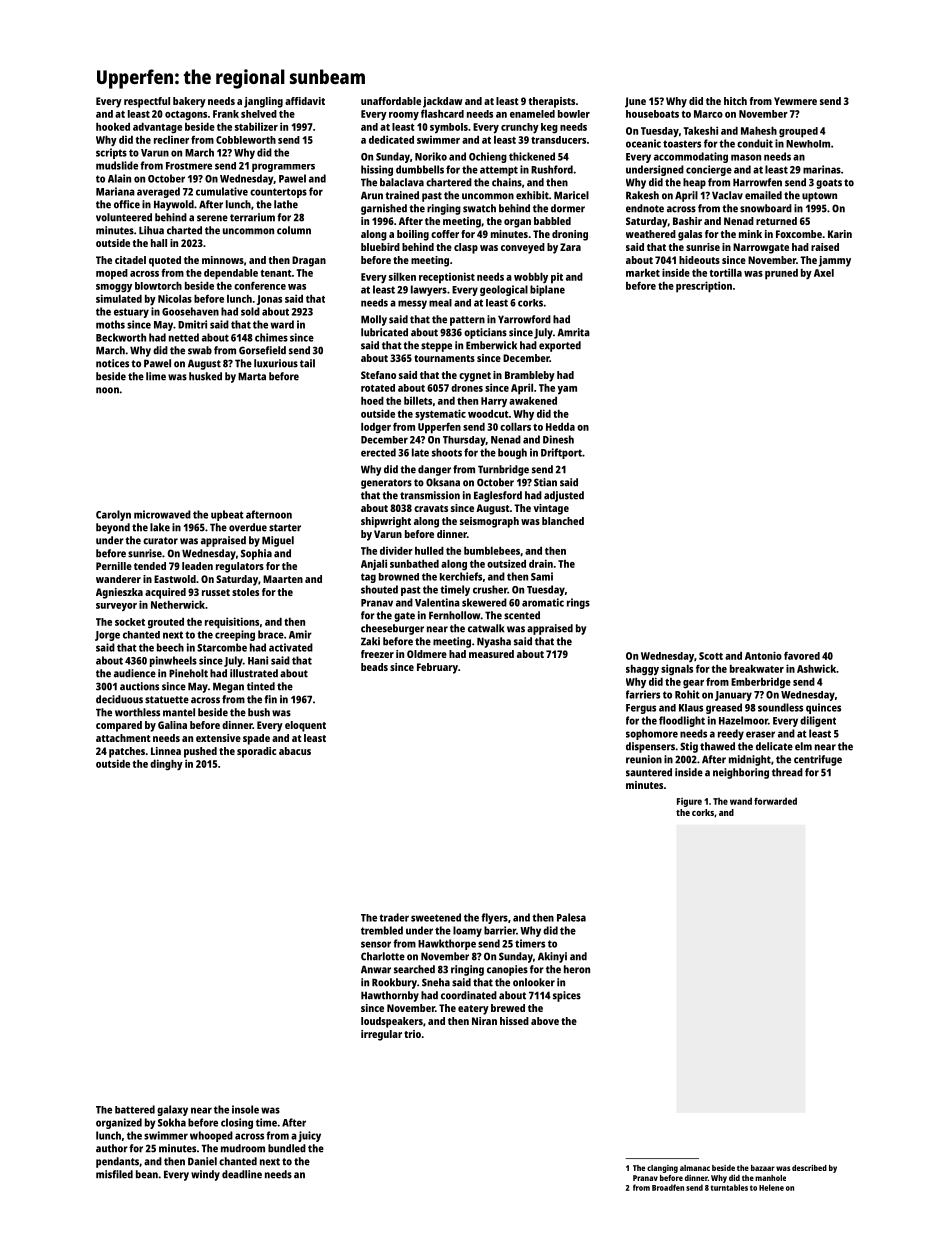  What do you see at coordinates (256, 739) in the screenshot?
I see `spade` at bounding box center [256, 739].
